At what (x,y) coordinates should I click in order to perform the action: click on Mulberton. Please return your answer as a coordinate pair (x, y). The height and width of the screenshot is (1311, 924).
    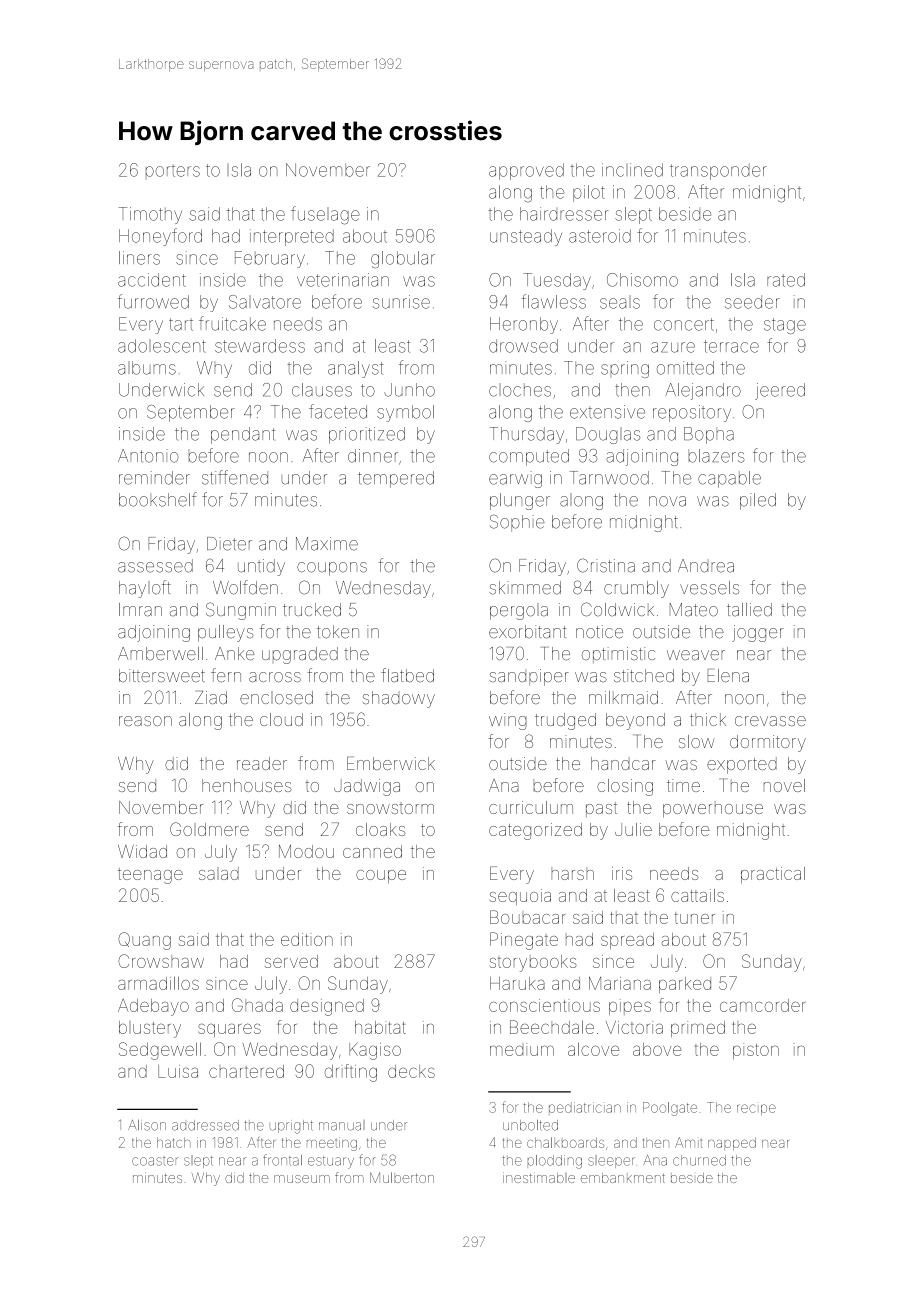
    Looking at the image, I should click on (402, 1177).
